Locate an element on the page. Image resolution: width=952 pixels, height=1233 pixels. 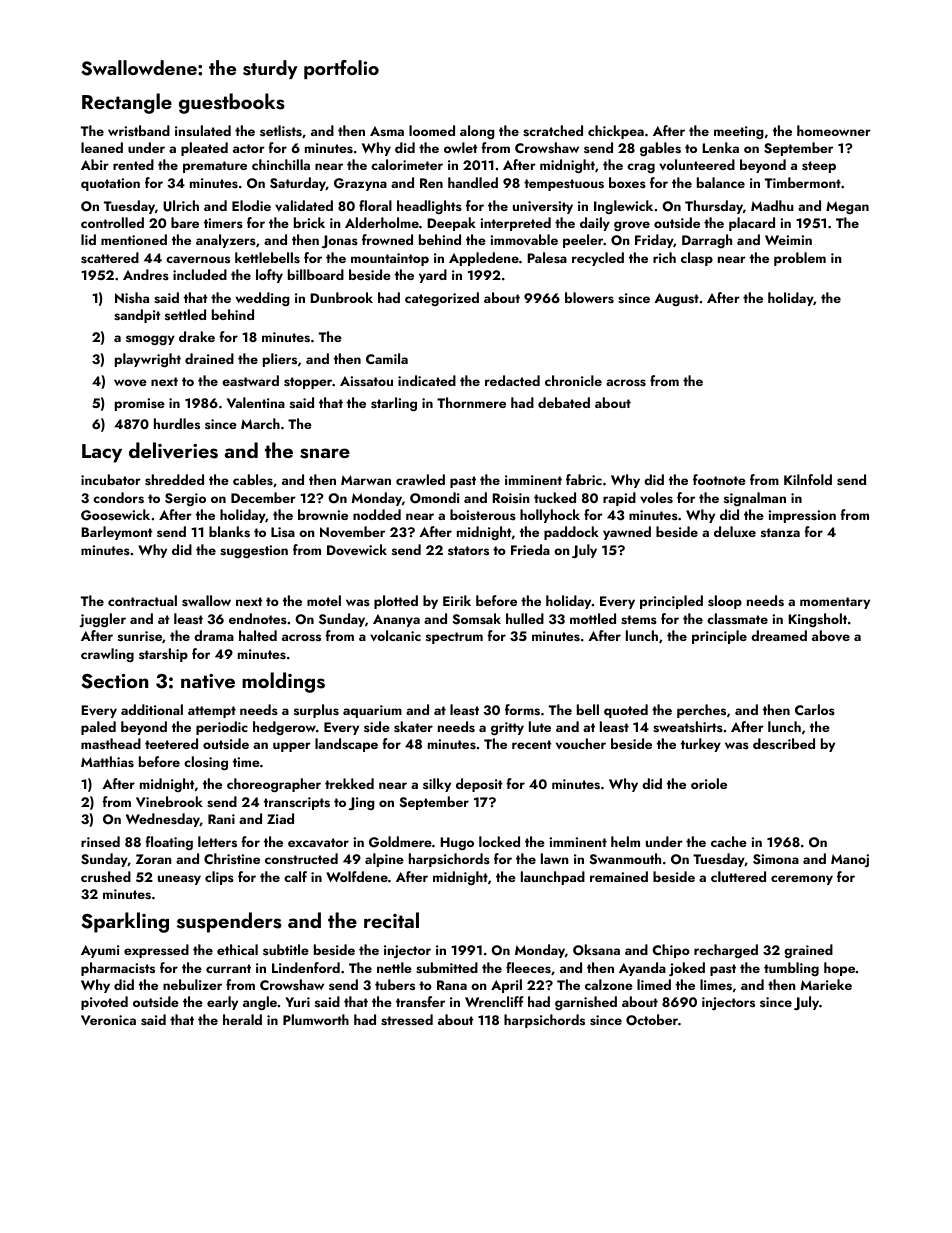
wristband is located at coordinates (139, 130).
